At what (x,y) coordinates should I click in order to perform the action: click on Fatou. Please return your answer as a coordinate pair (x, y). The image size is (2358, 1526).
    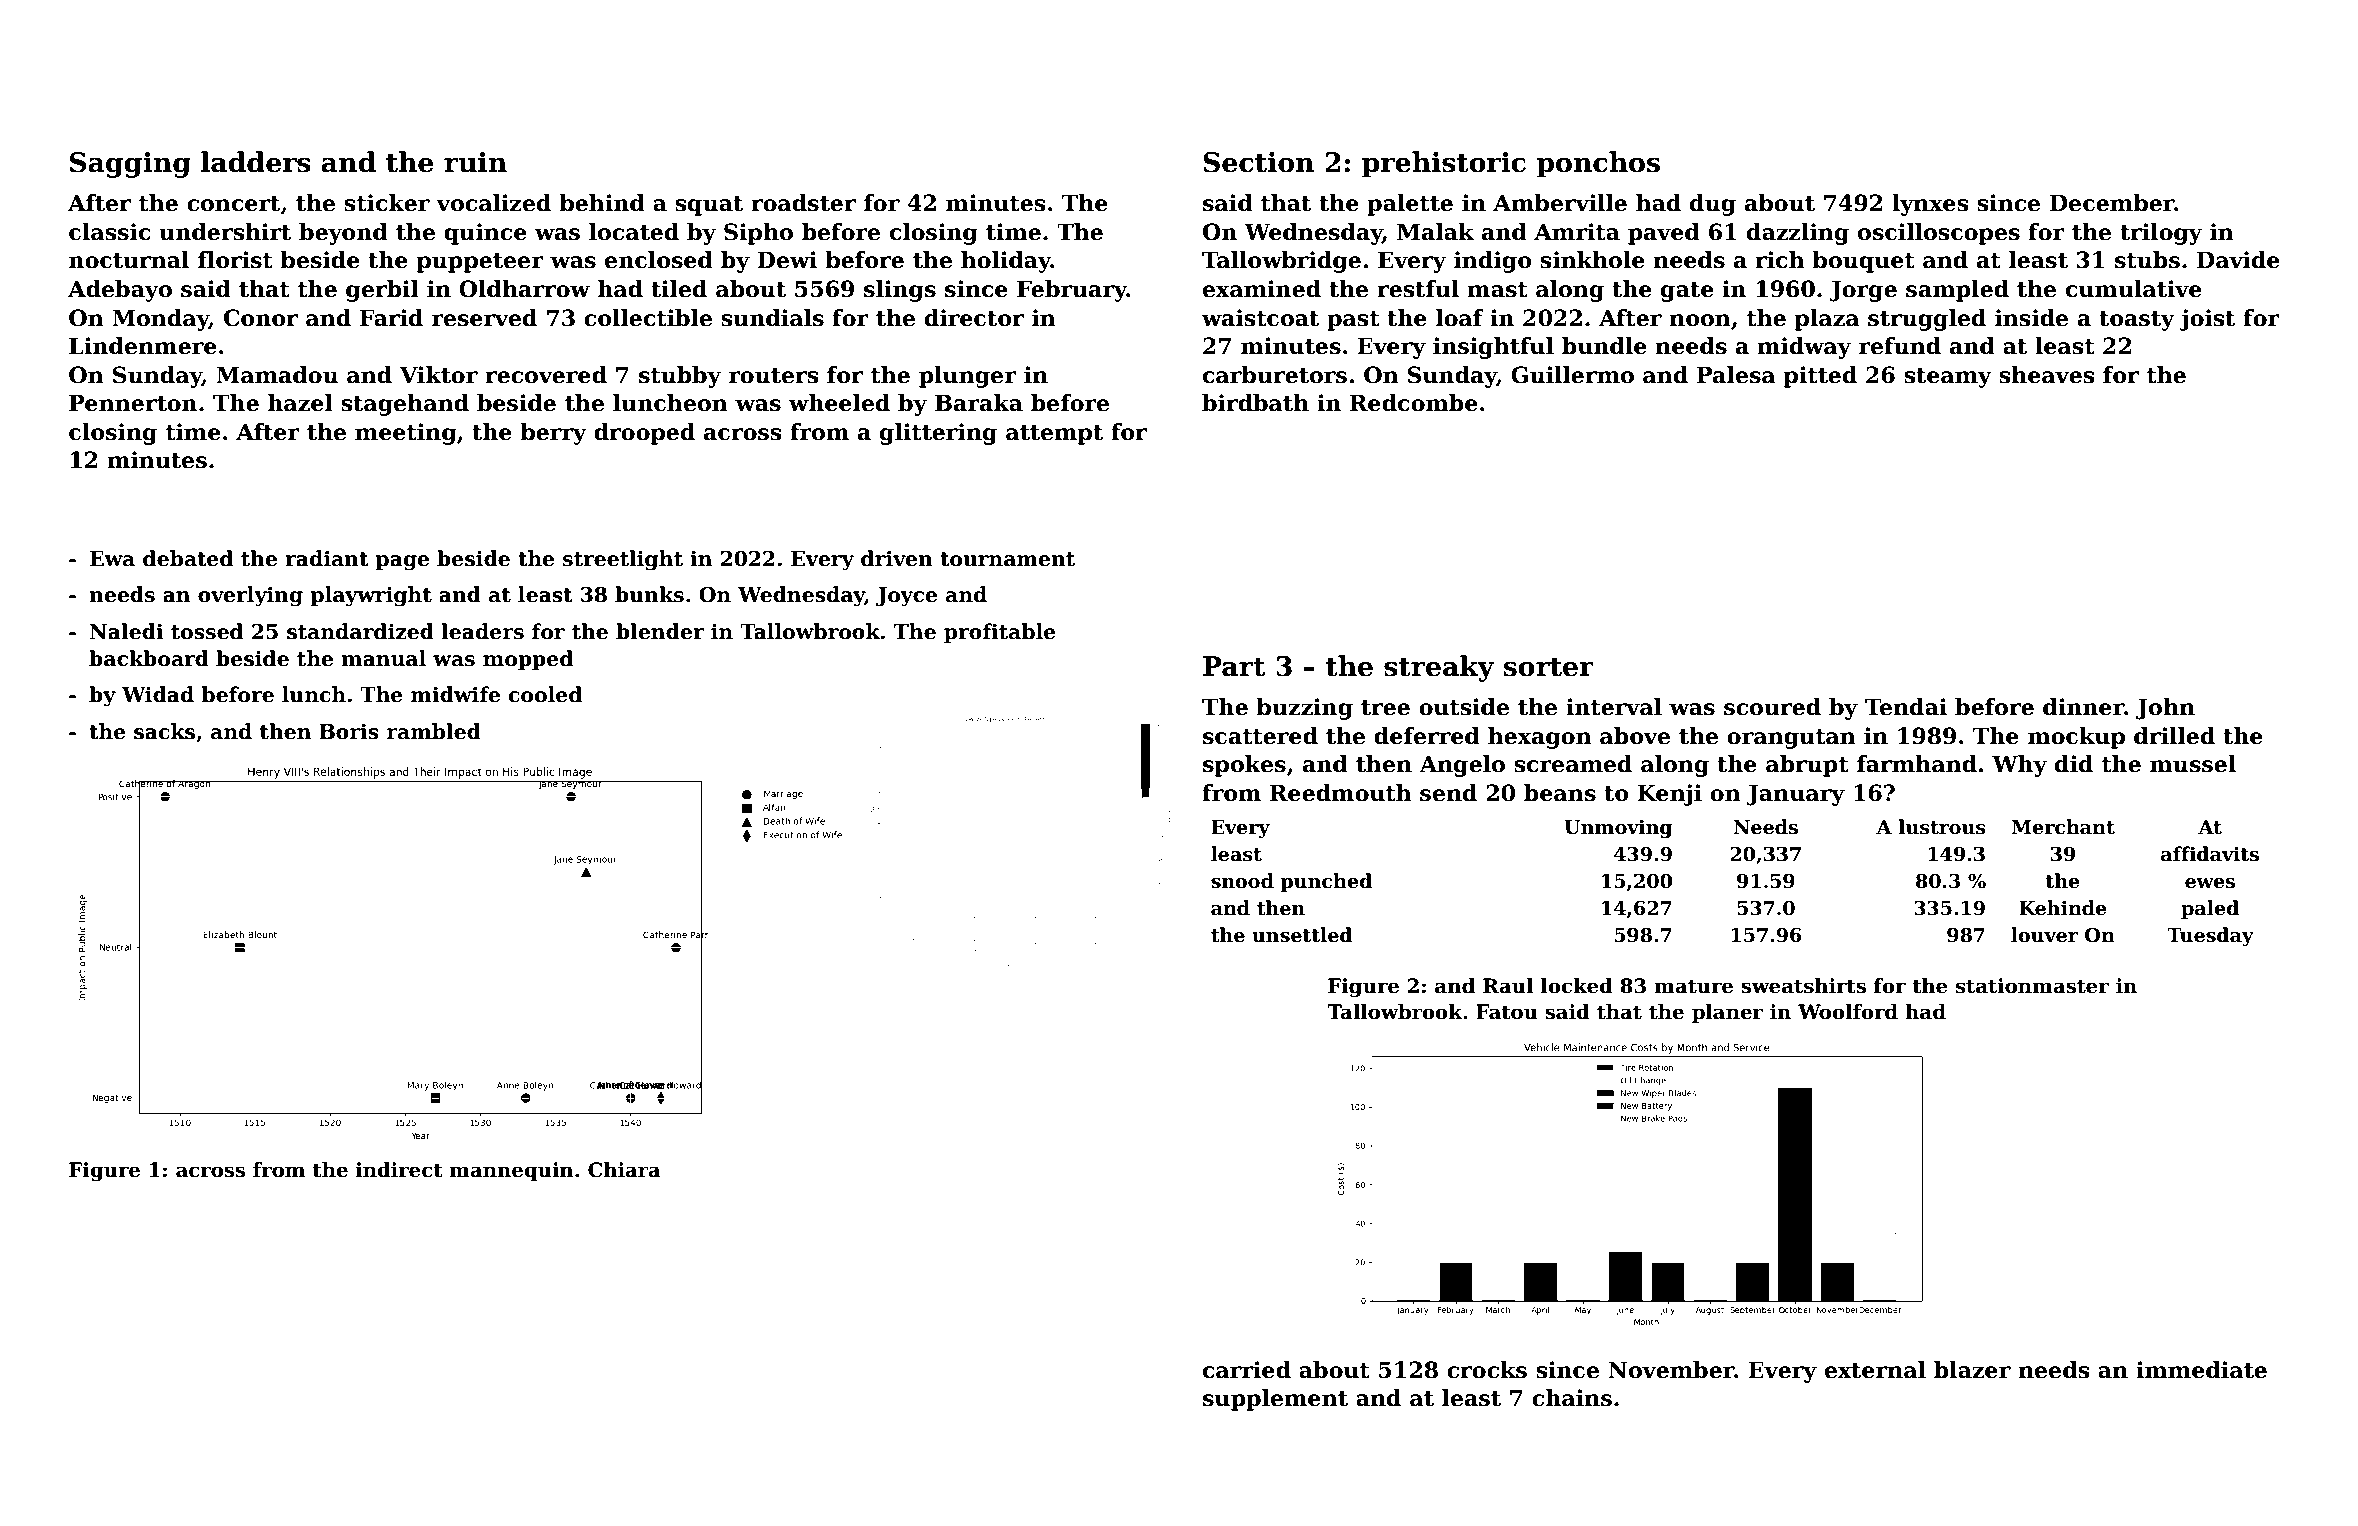
    Looking at the image, I should click on (1507, 1012).
